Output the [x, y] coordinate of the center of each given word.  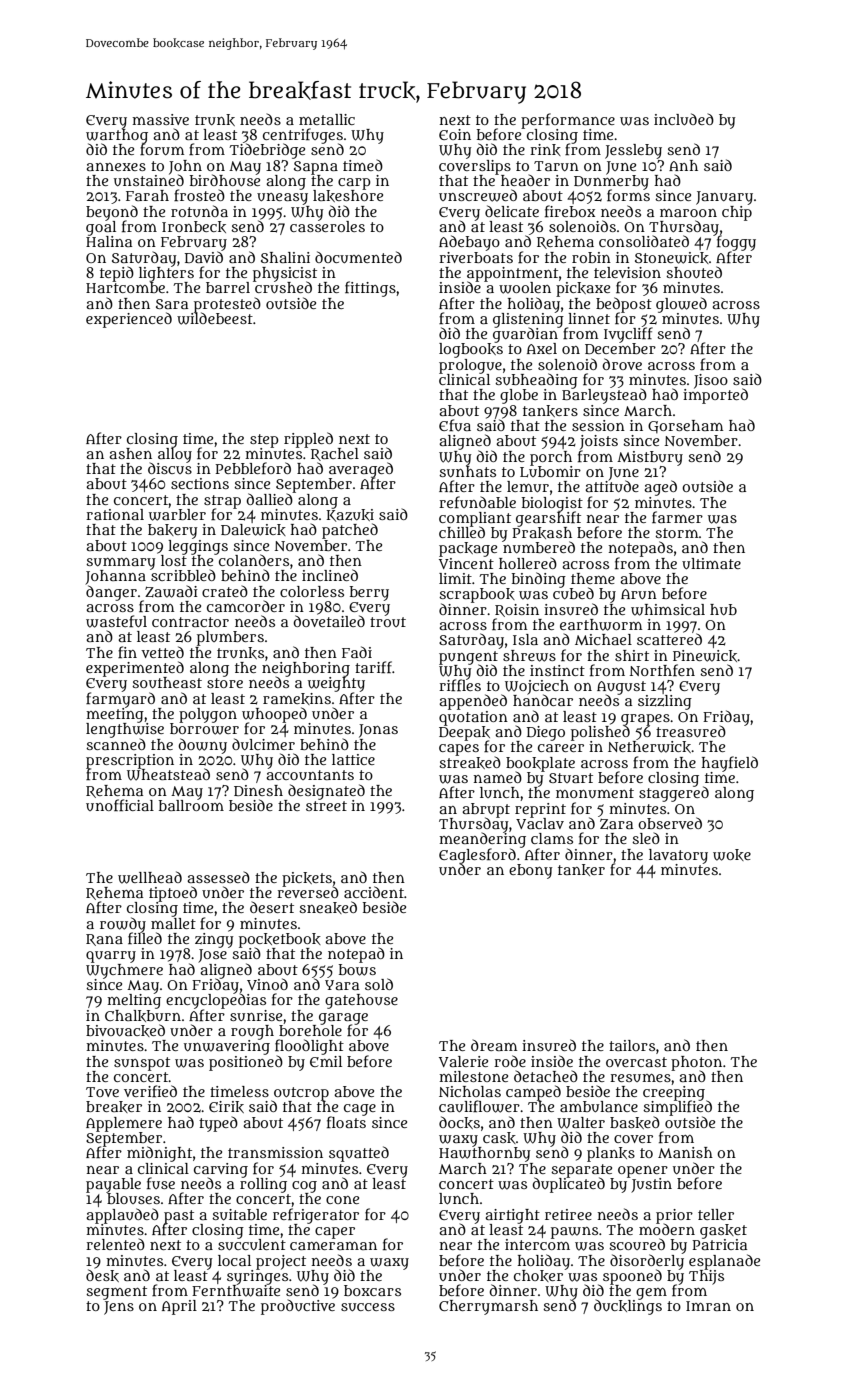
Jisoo [711, 381]
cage [360, 1110]
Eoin [455, 134]
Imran [708, 1306]
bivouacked [125, 1030]
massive [160, 119]
